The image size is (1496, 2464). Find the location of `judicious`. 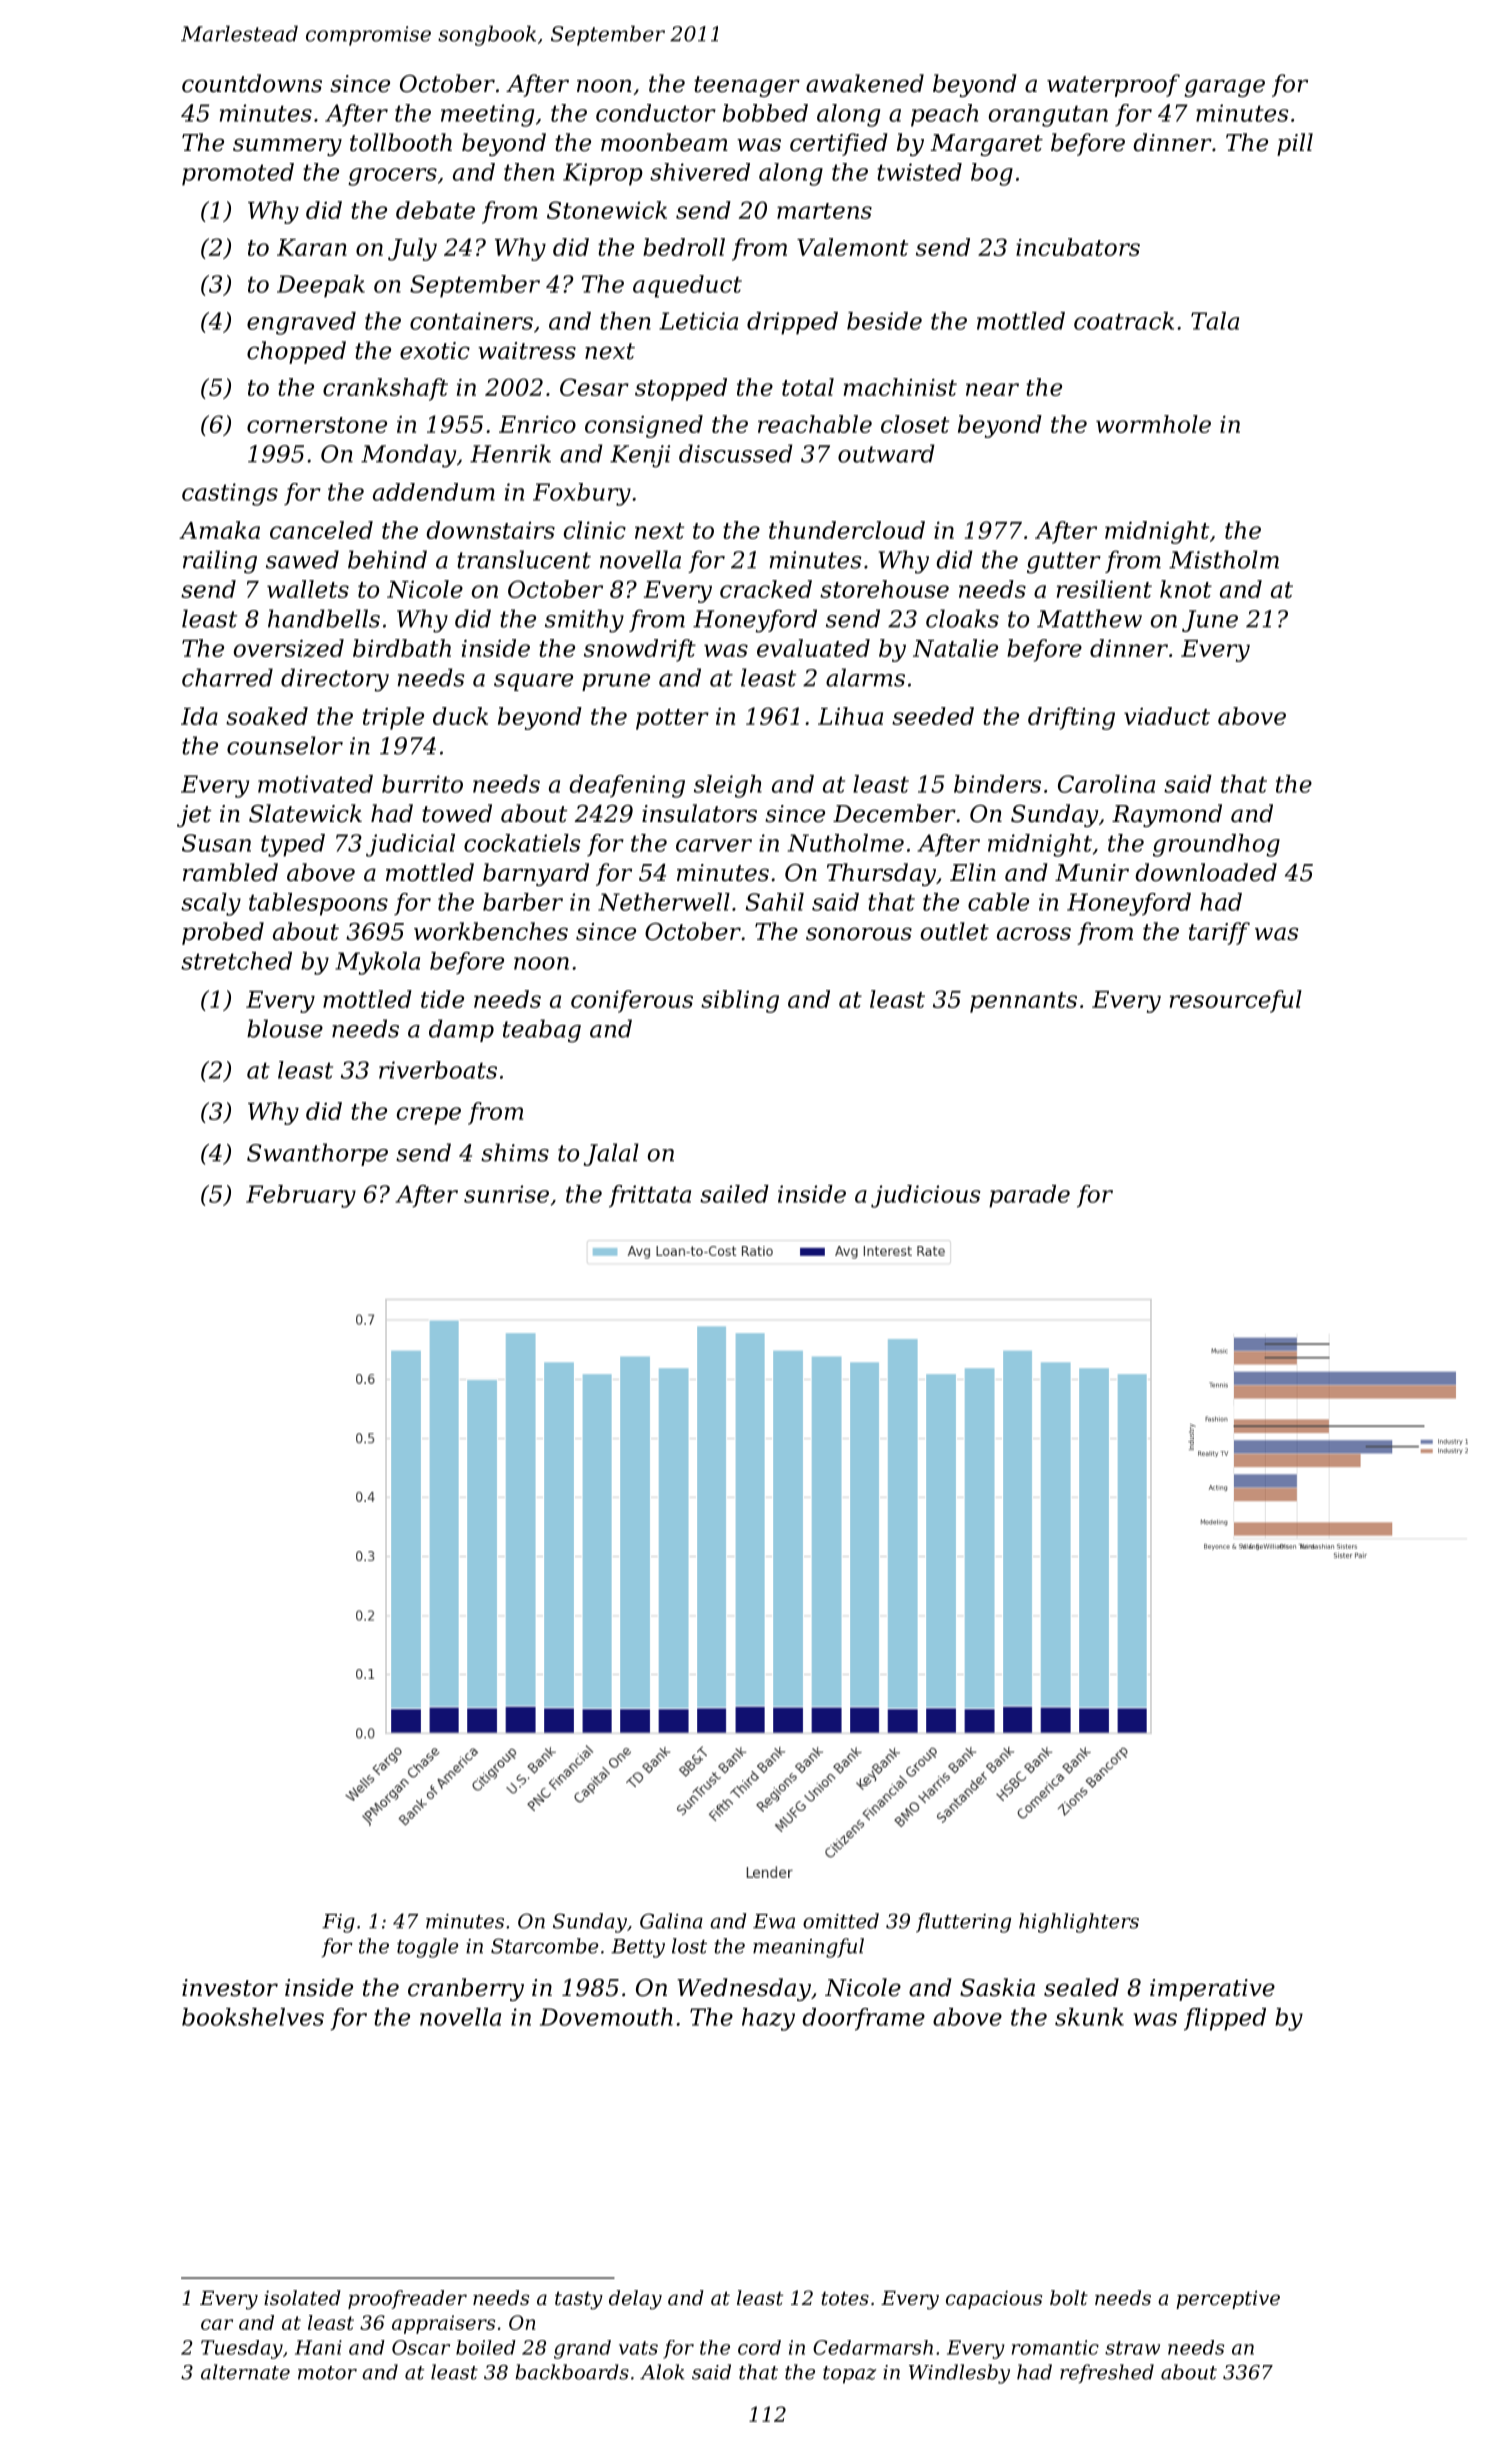

judicious is located at coordinates (926, 1196).
